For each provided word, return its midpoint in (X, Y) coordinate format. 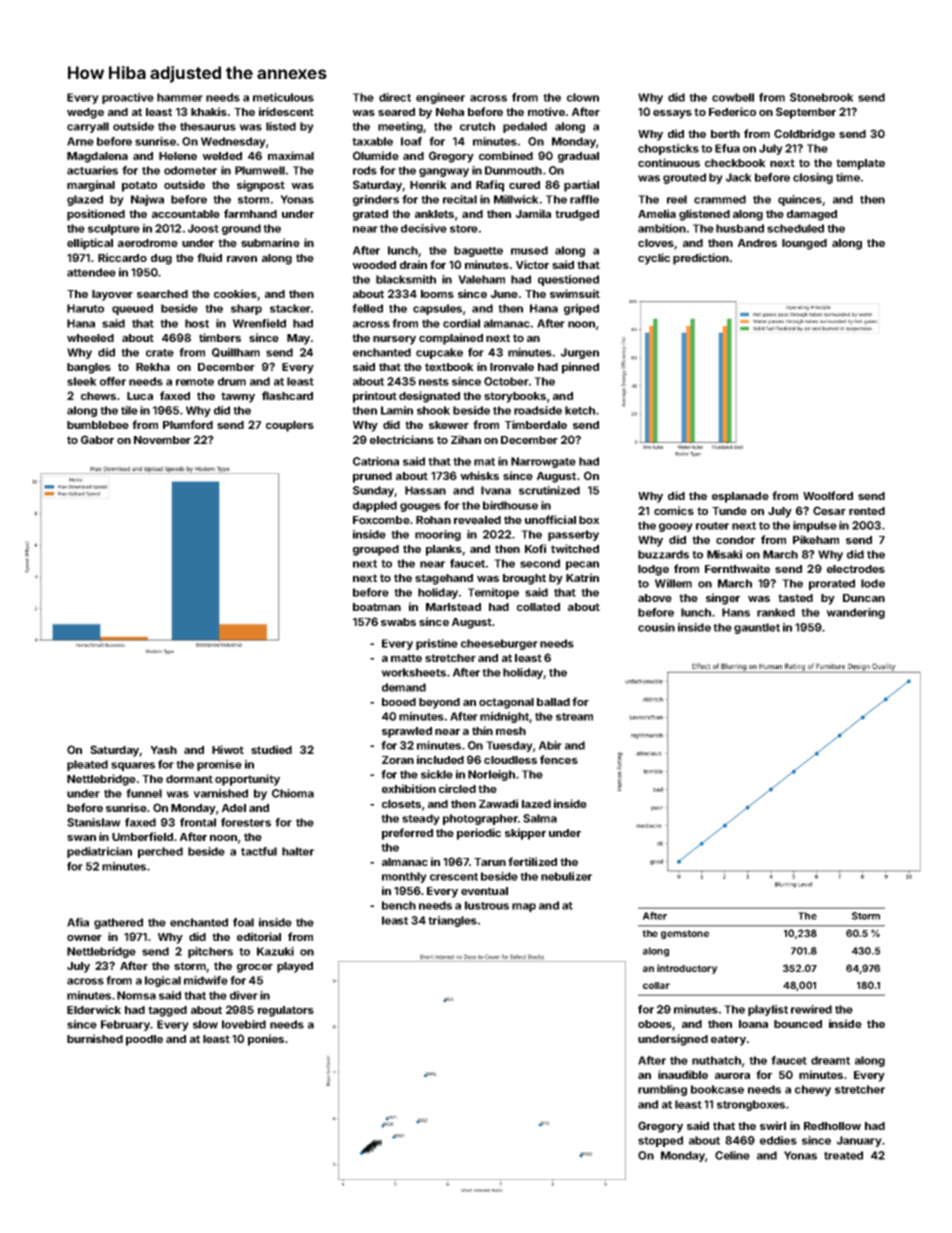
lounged (804, 244)
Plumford (188, 424)
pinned (580, 368)
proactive (128, 98)
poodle (144, 1040)
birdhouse (510, 505)
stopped (660, 1141)
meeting (400, 127)
